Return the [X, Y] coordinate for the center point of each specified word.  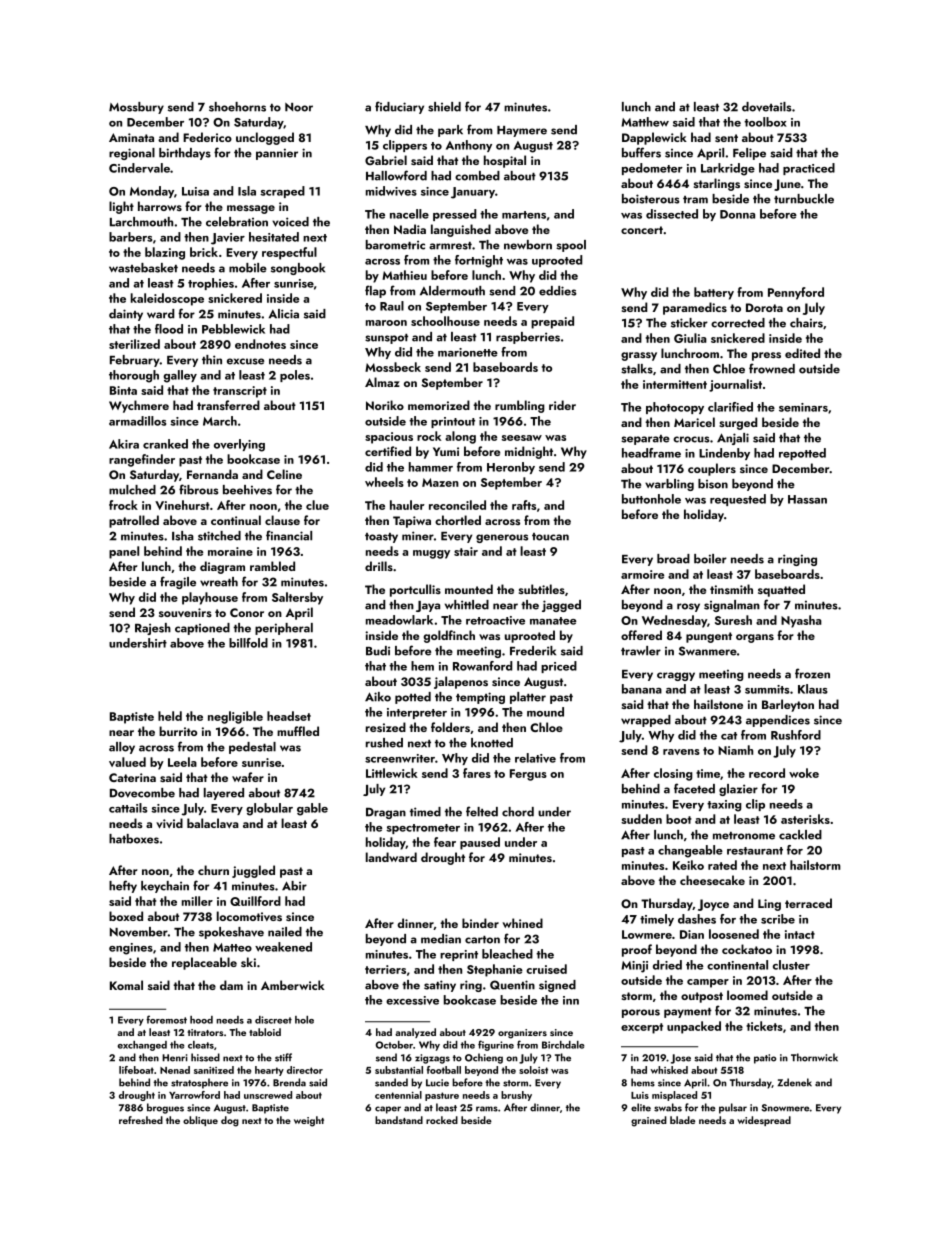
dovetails [767, 107]
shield [444, 107]
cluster [791, 965]
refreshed [141, 1120]
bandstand [399, 1120]
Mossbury [136, 108]
